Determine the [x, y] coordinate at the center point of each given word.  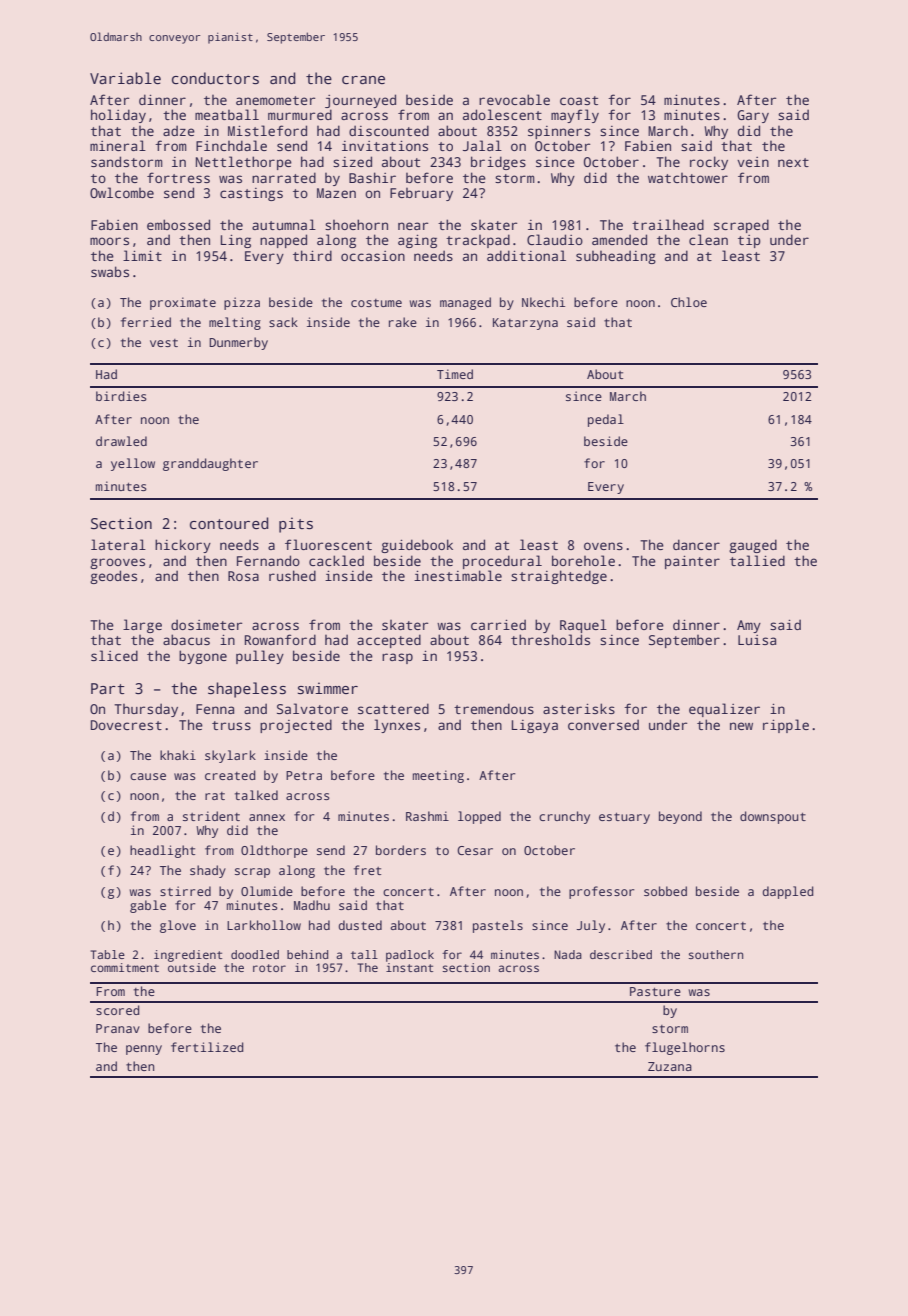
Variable [125, 78]
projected [296, 726]
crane [363, 80]
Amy [749, 626]
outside [192, 967]
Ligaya [535, 726]
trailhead [668, 224]
